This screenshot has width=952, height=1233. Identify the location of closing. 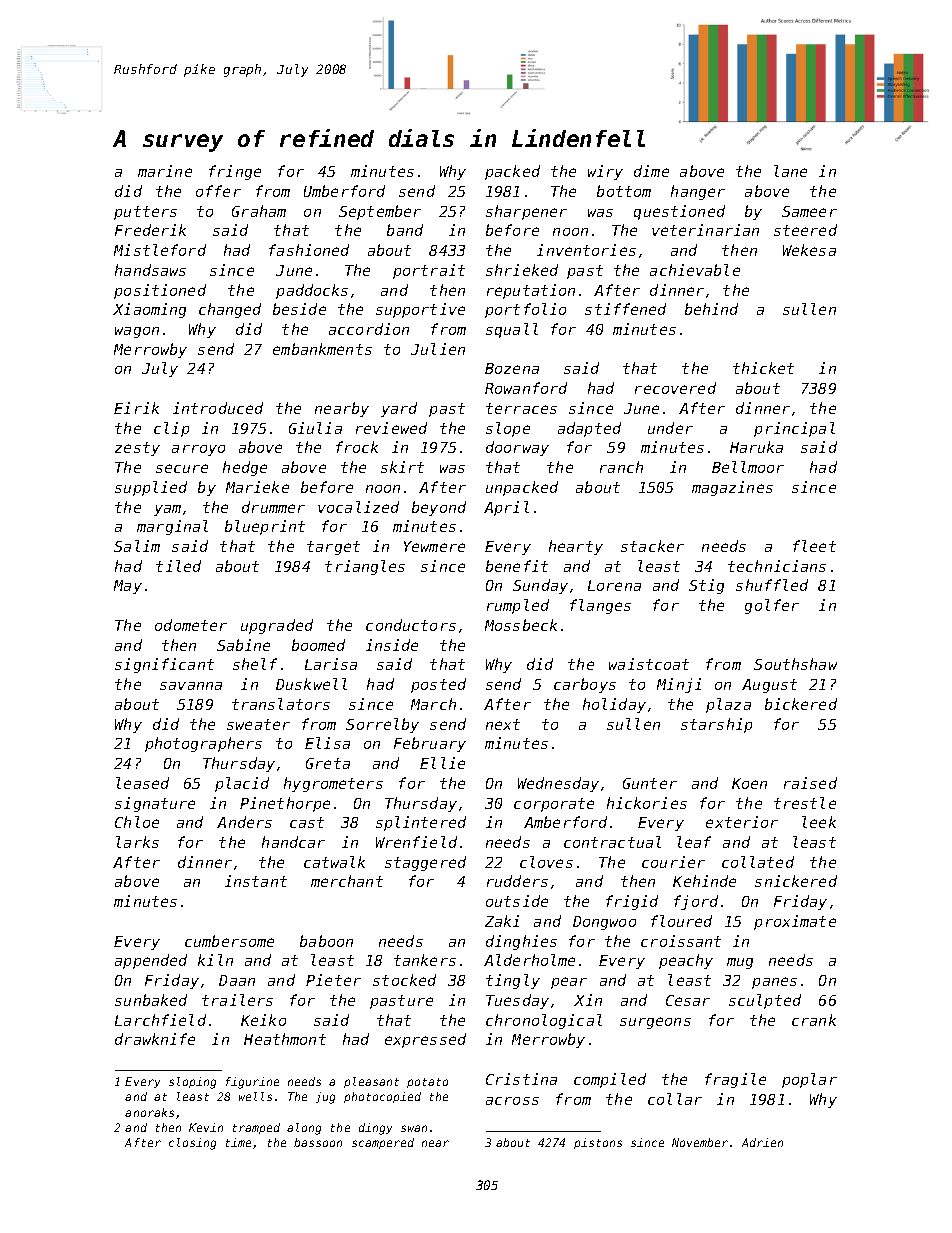
(192, 1144).
